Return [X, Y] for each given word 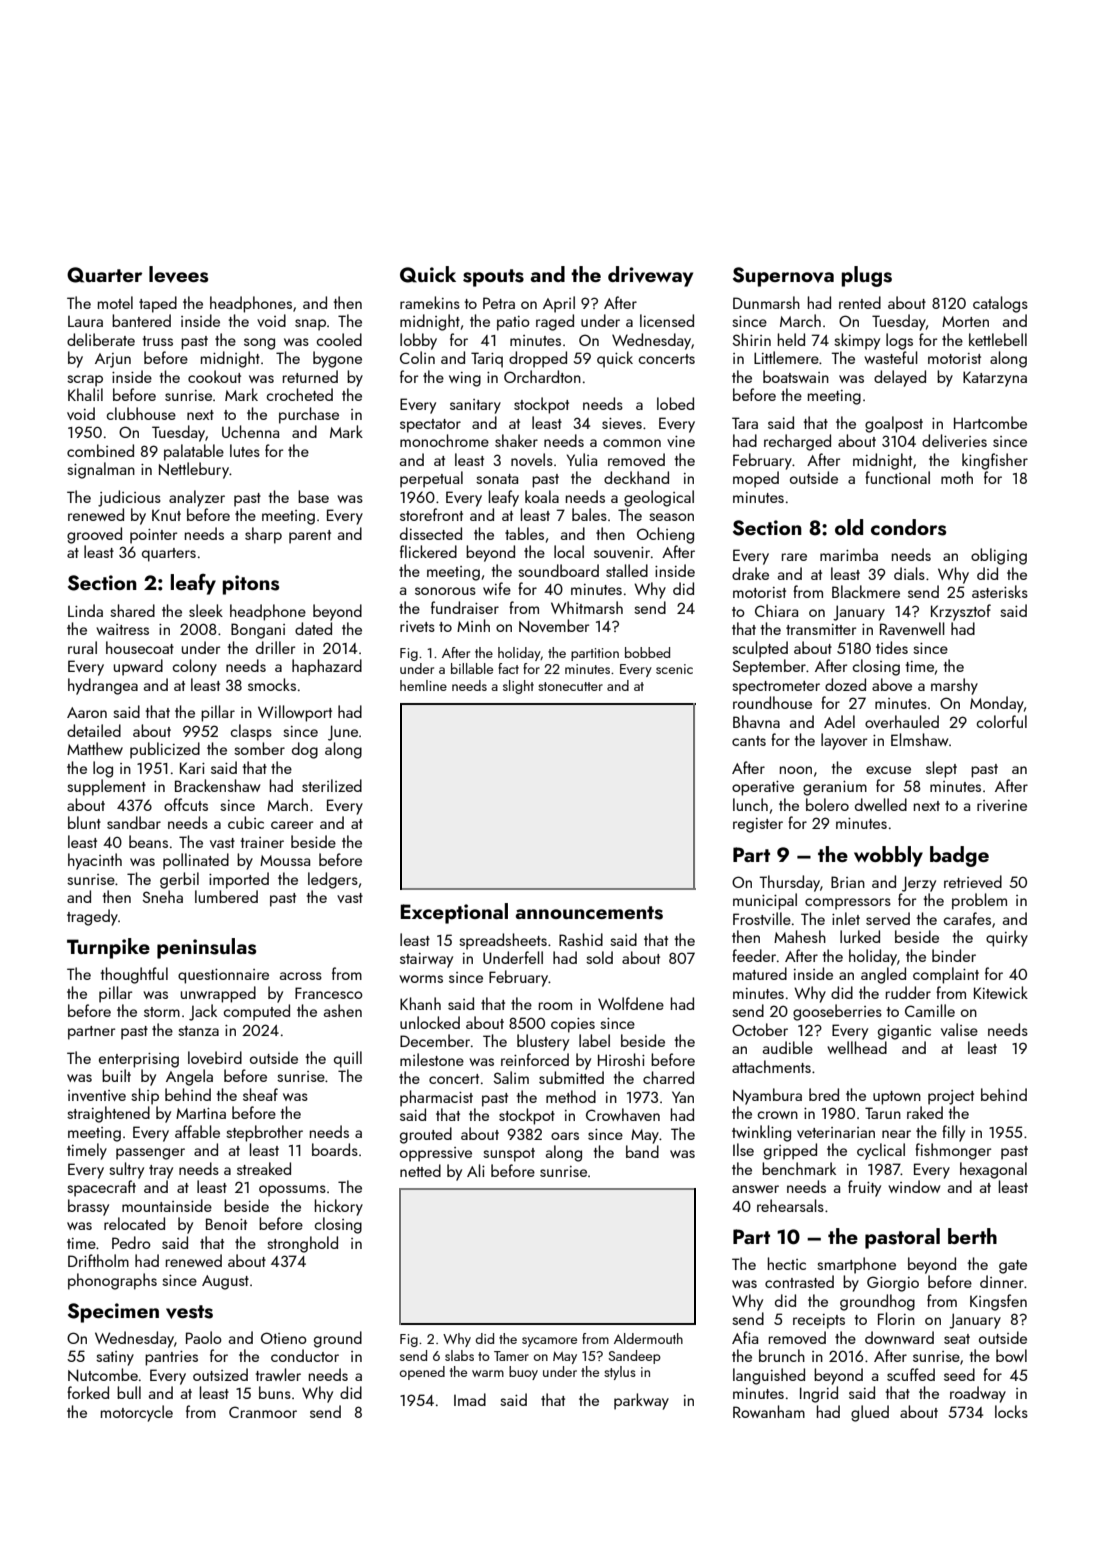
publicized [165, 750]
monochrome [444, 440]
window [914, 1186]
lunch [750, 804]
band [642, 1151]
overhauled [902, 721]
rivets [417, 626]
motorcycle [137, 1413]
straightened [108, 1114]
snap [310, 325]
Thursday [789, 883]
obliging [999, 556]
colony [194, 667]
